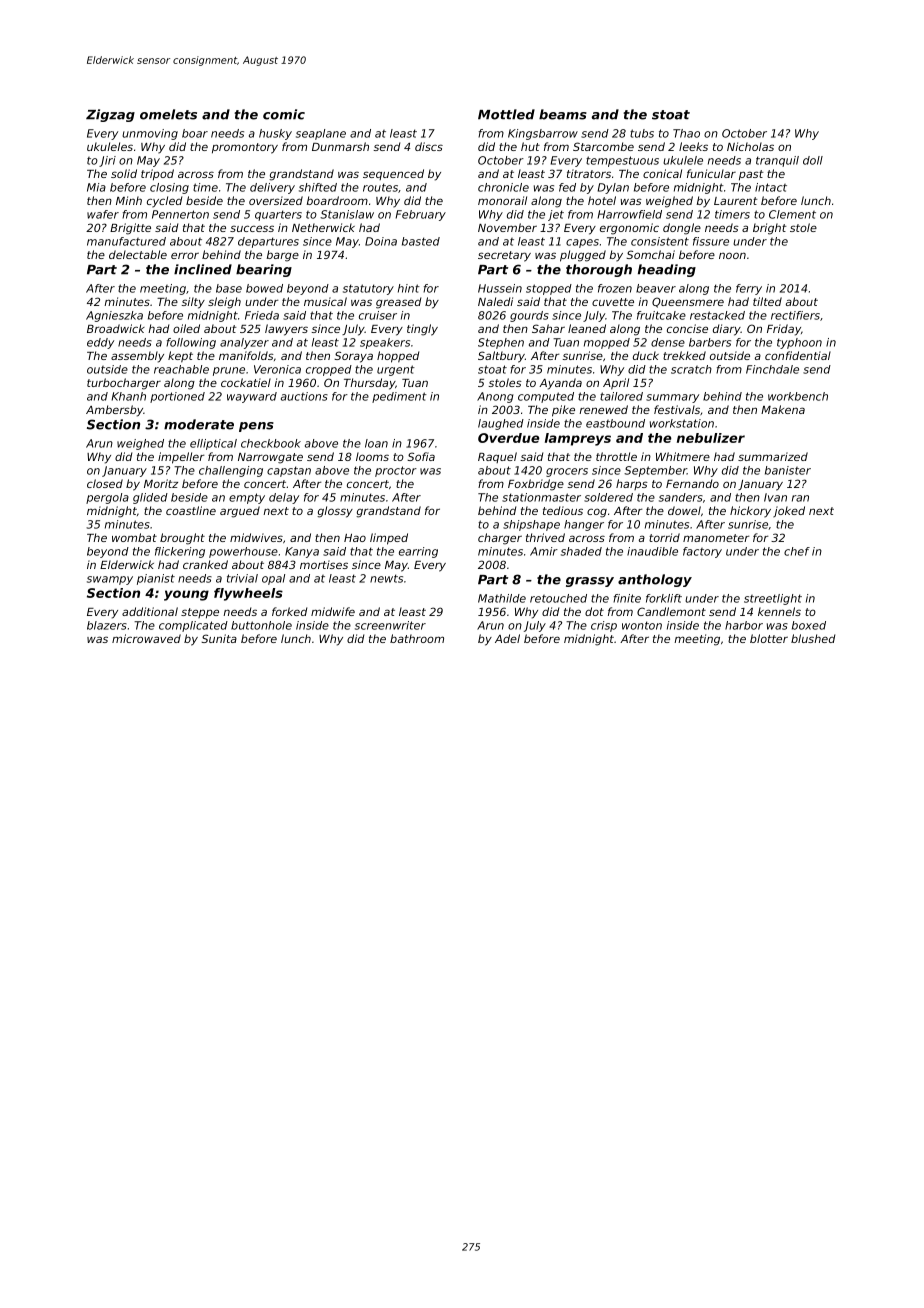 The height and width of the image is (1308, 924). What do you see at coordinates (289, 471) in the image?
I see `capstan` at bounding box center [289, 471].
